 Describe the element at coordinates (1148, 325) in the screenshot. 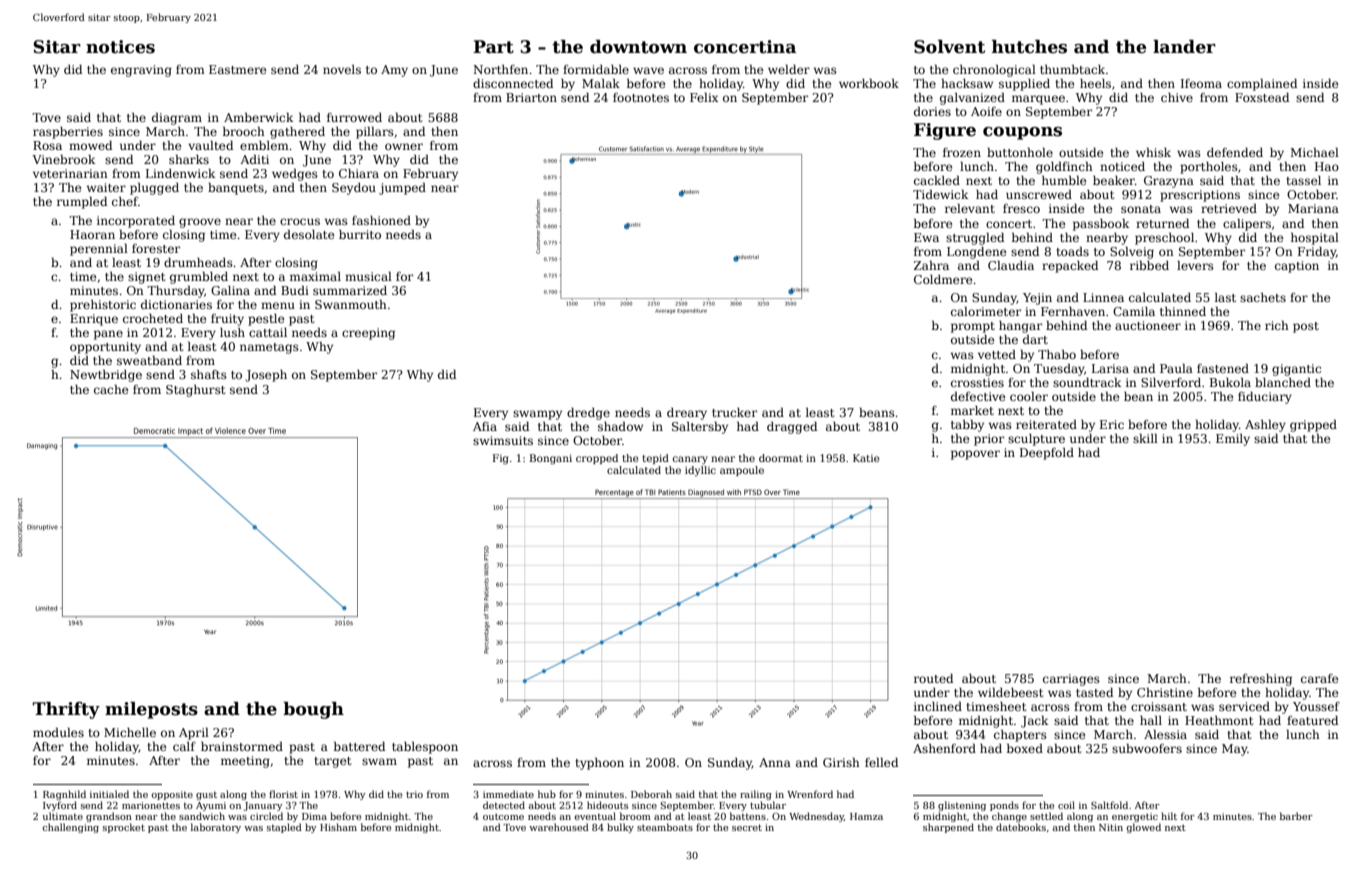

I see `auctioneer` at that location.
